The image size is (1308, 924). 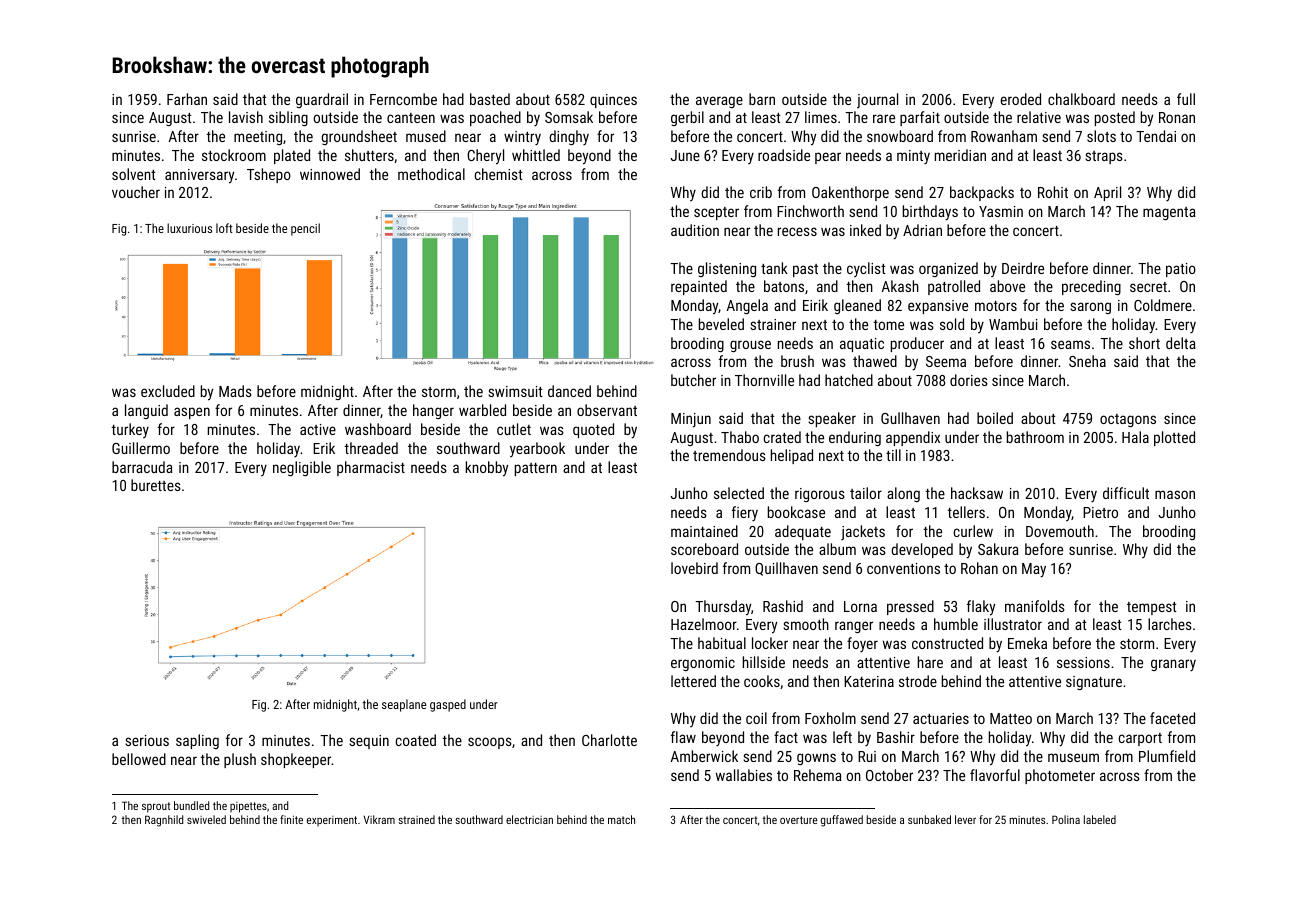 What do you see at coordinates (704, 624) in the page?
I see `Hazelmoor` at bounding box center [704, 624].
